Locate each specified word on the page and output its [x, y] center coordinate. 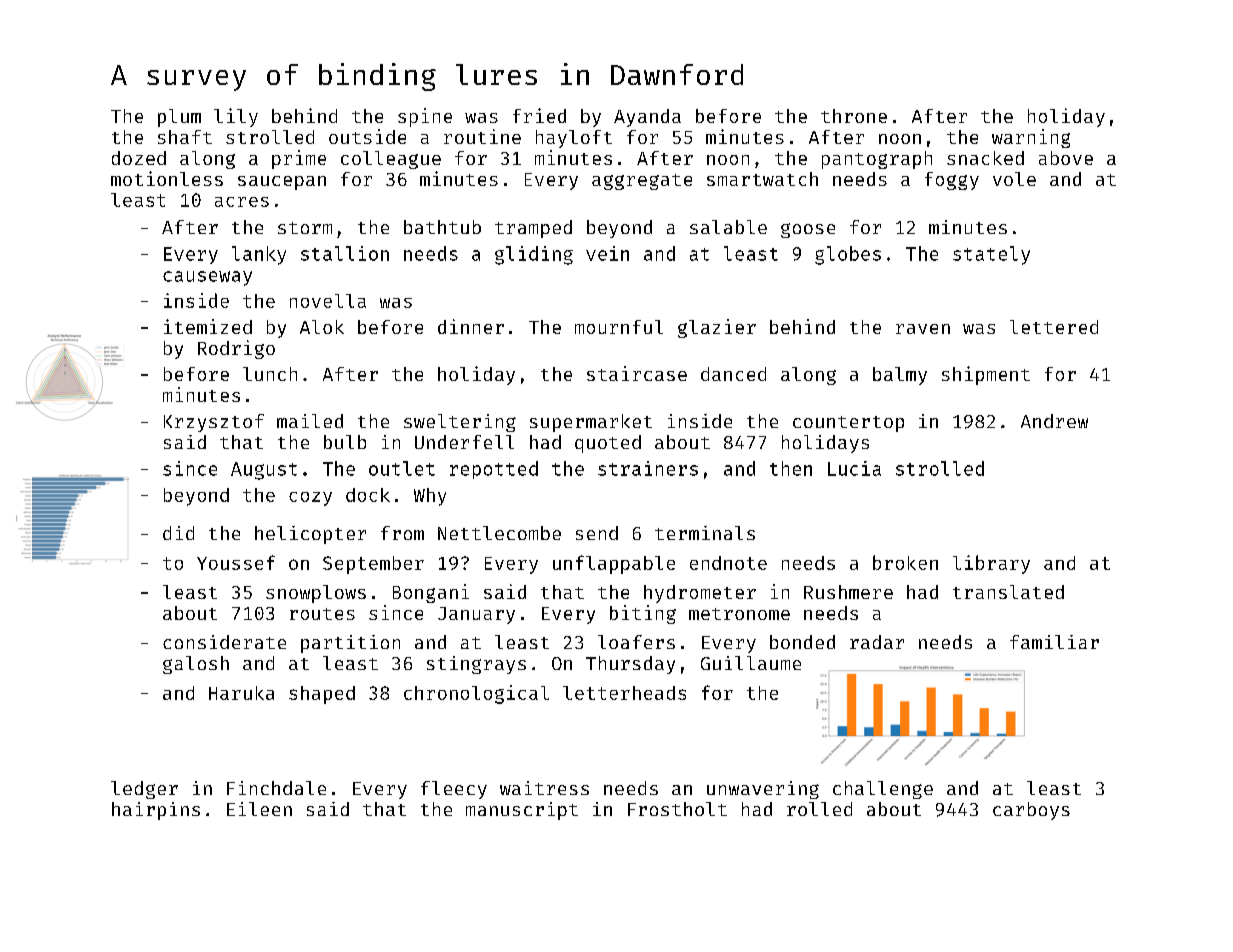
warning [1031, 138]
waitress [544, 788]
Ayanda [647, 118]
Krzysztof [214, 423]
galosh [196, 665]
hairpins [156, 811]
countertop [848, 424]
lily [236, 117]
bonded [802, 642]
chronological [476, 694]
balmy [900, 376]
